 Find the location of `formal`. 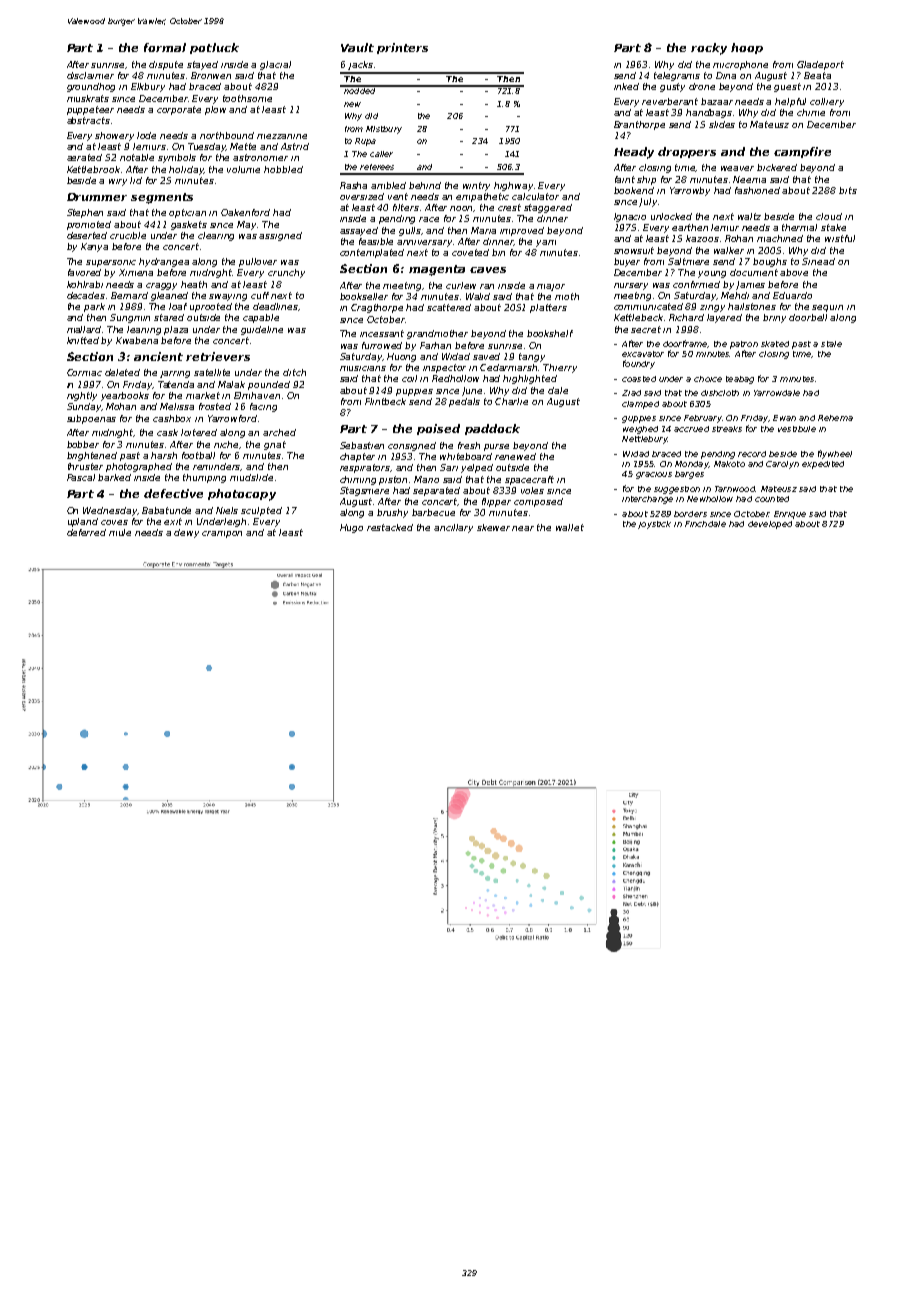

formal is located at coordinates (165, 47).
